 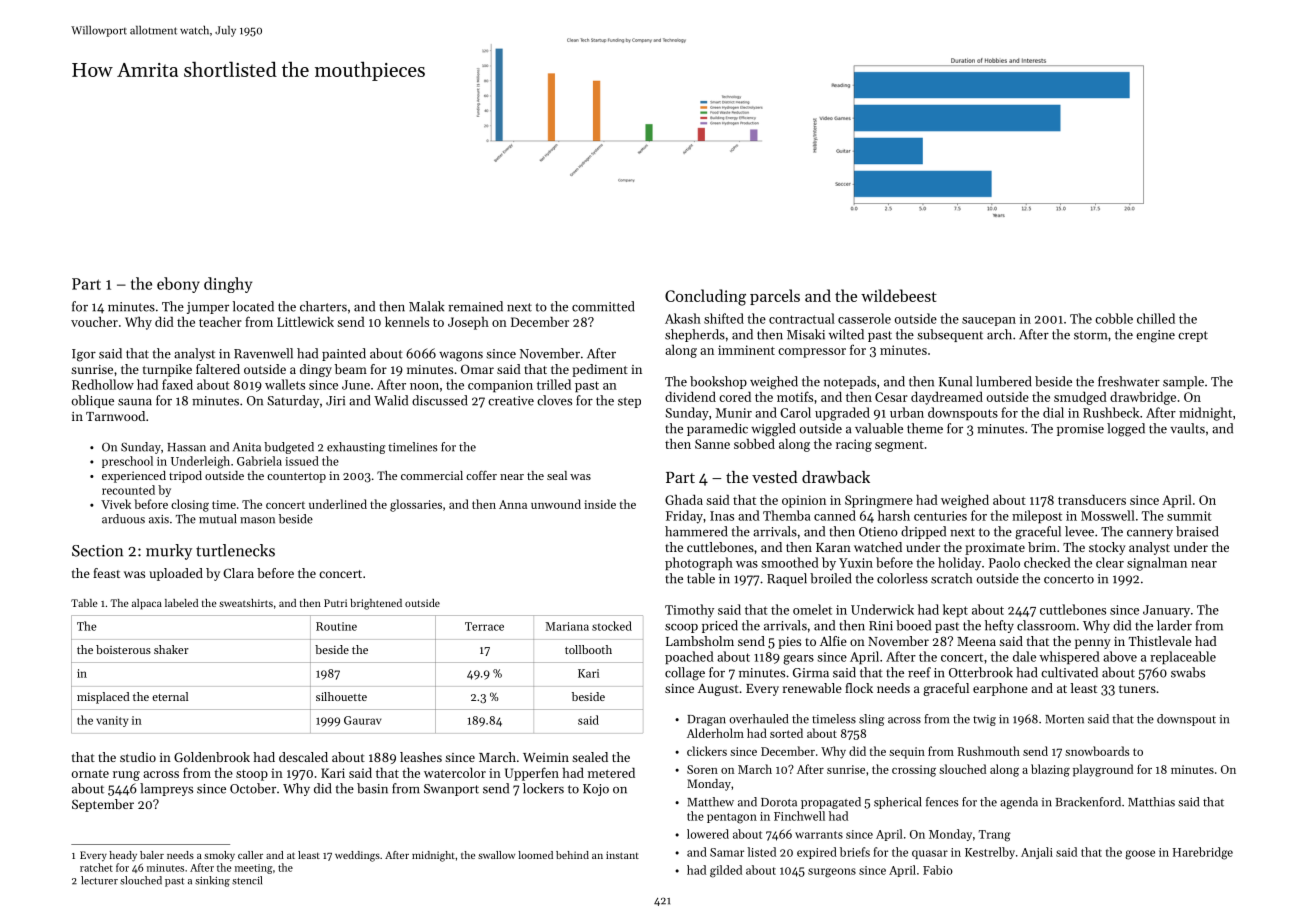 I want to click on Terrace, so click(x=484, y=626).
